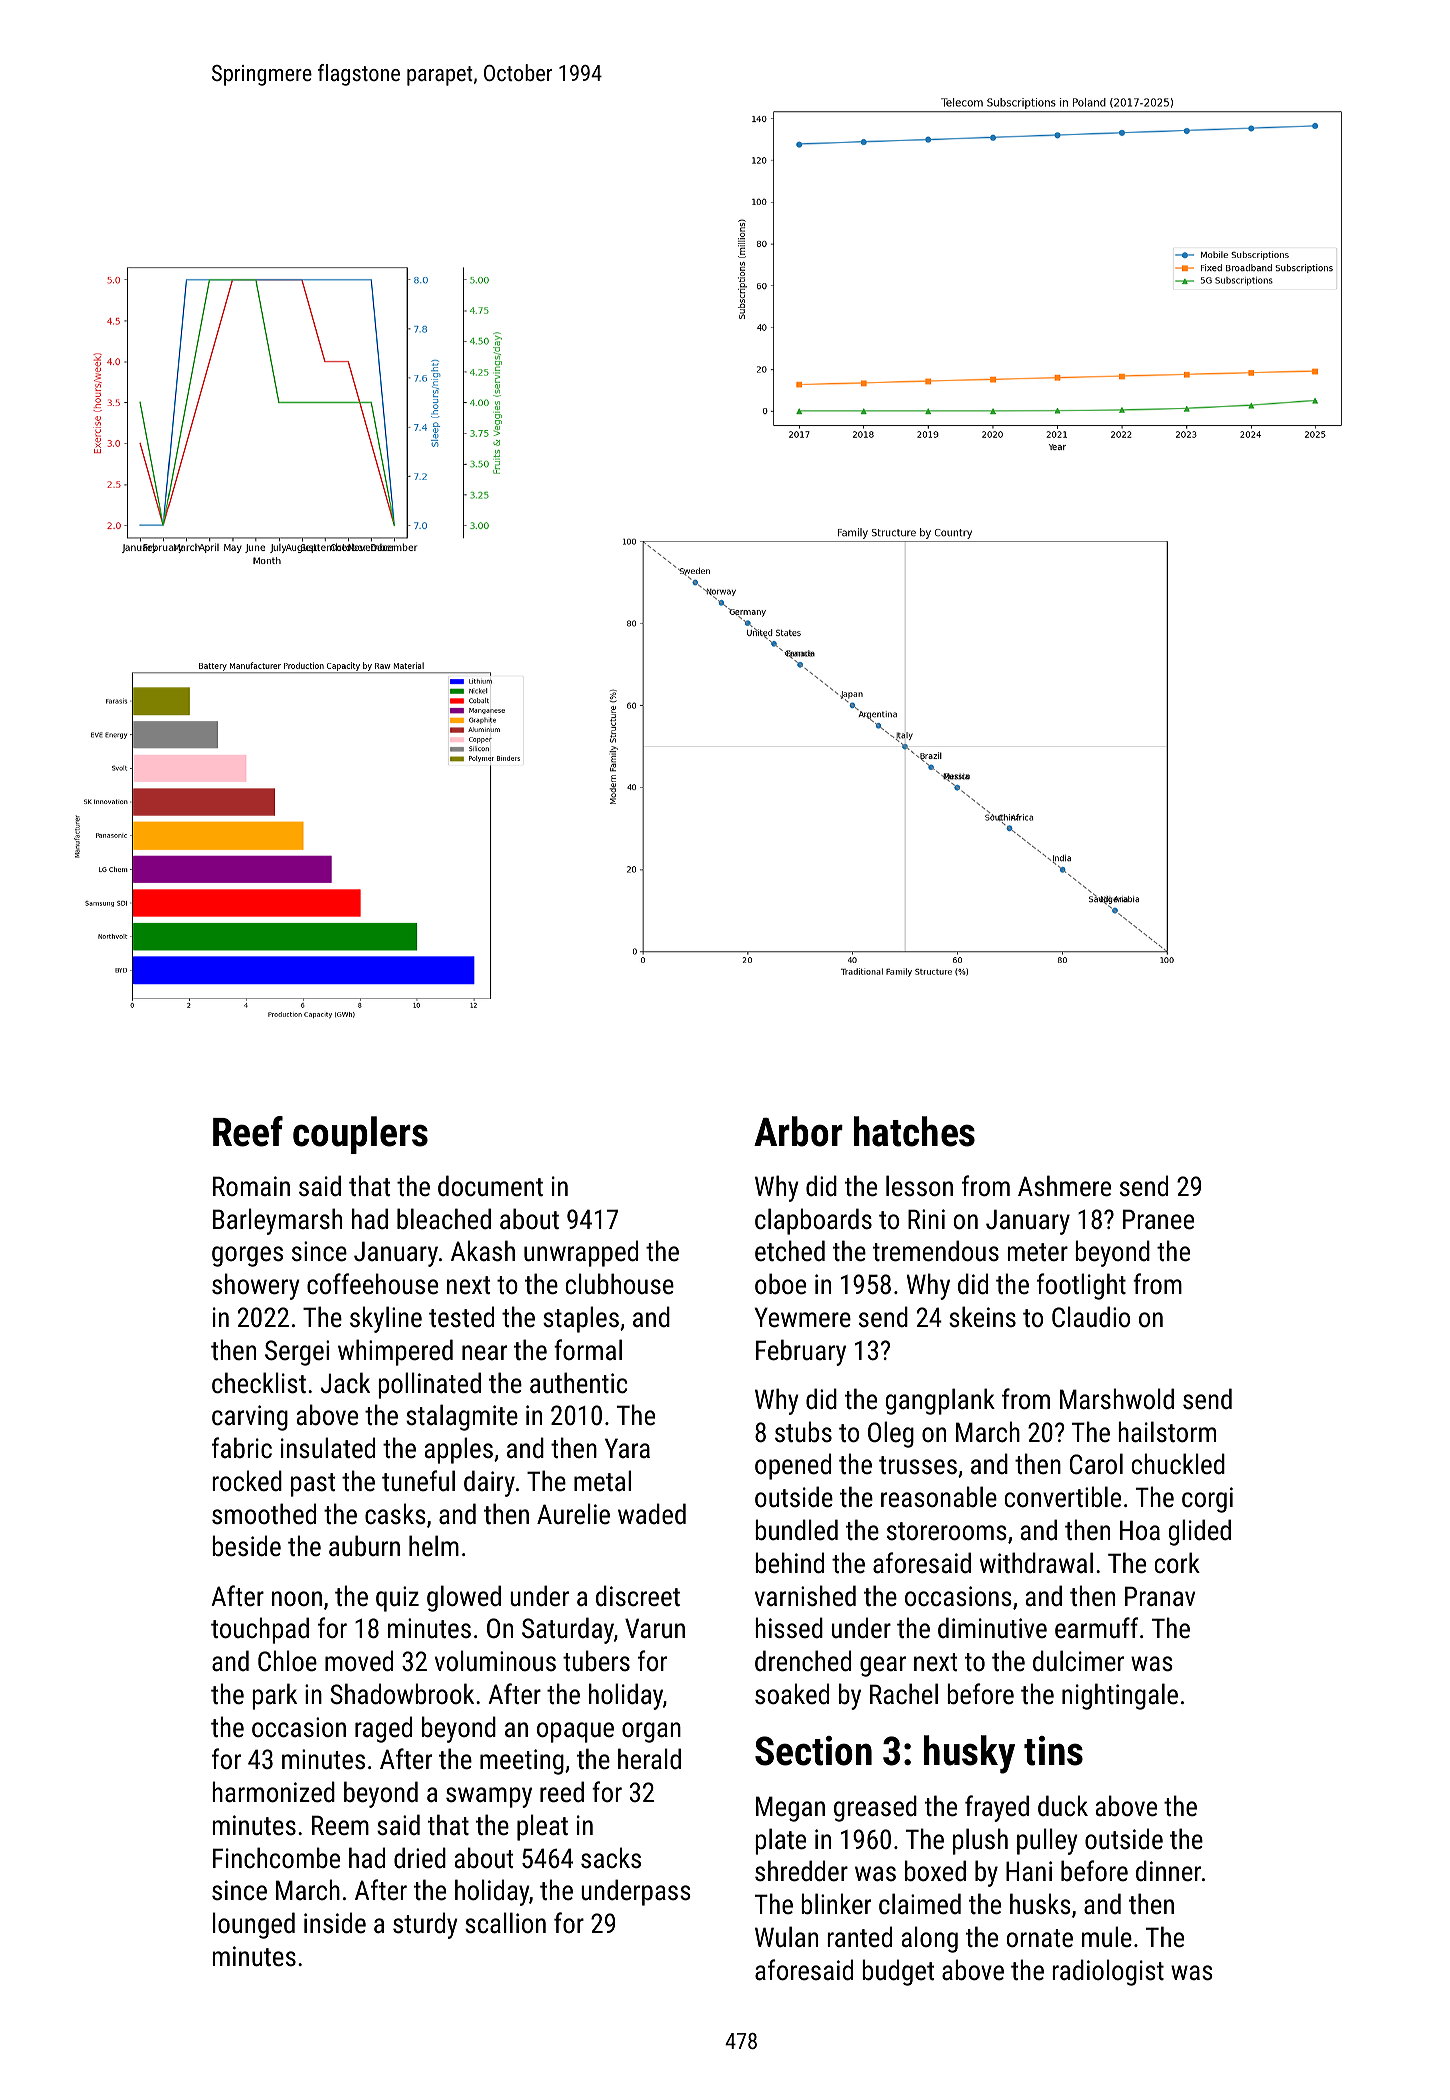  I want to click on Wulan, so click(786, 1937).
